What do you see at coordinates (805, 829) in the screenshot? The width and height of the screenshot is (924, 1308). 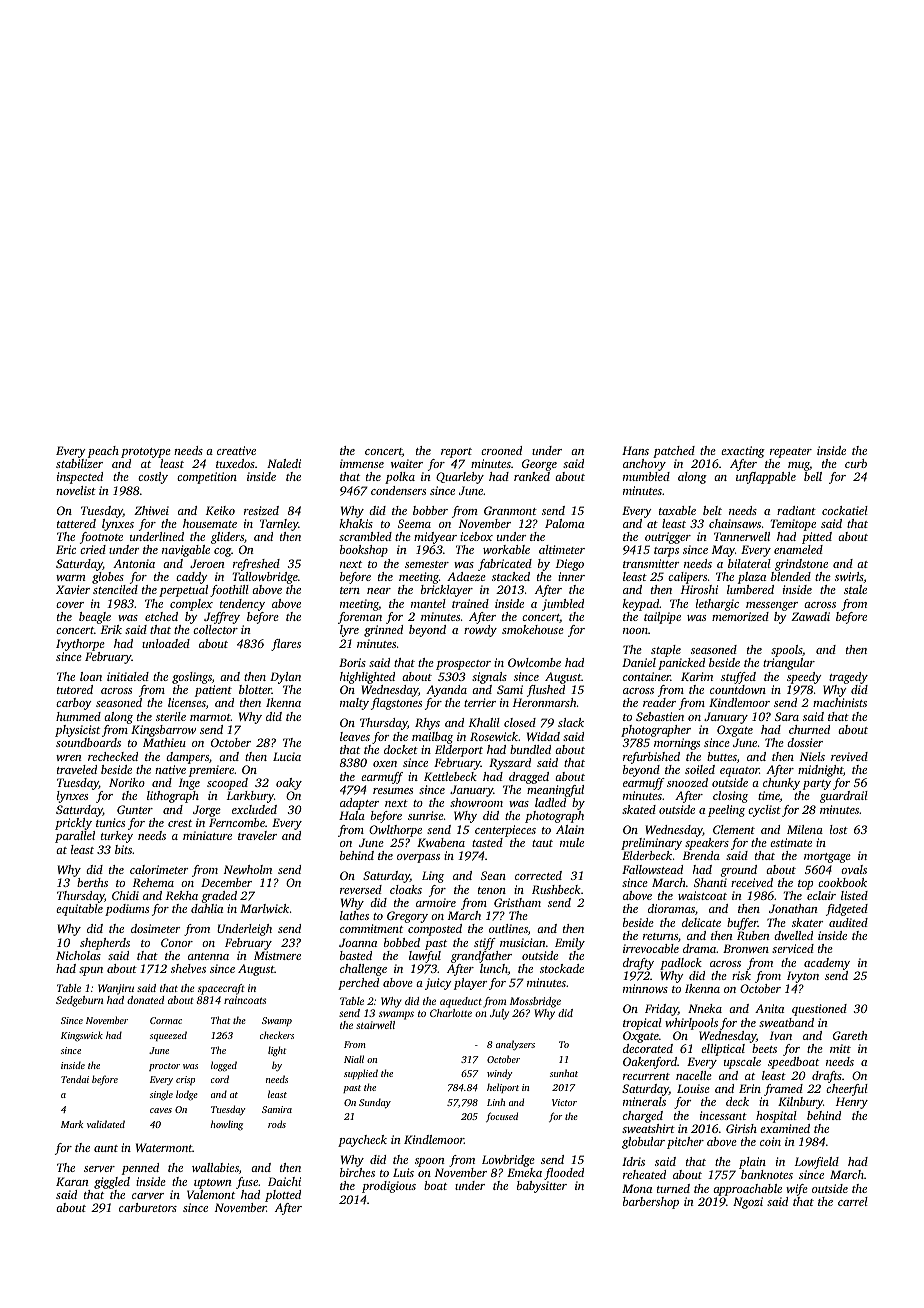 I see `Milena` at bounding box center [805, 829].
